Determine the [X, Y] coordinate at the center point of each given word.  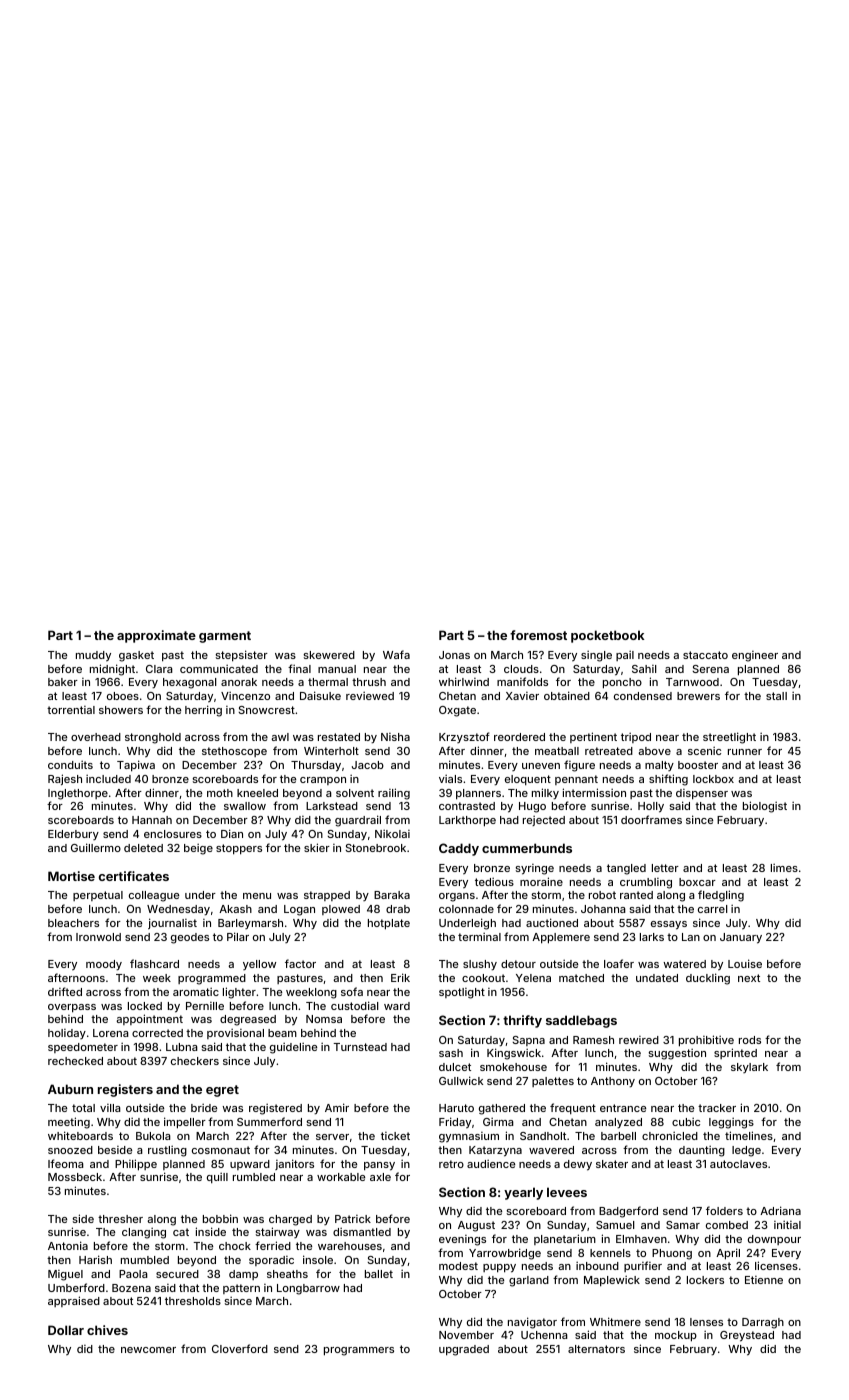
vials [450, 778]
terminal [479, 936]
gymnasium [469, 1137]
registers [125, 1090]
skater [612, 1164]
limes [784, 867]
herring [203, 711]
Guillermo [96, 847]
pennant [576, 780]
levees [567, 1192]
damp [243, 1275]
